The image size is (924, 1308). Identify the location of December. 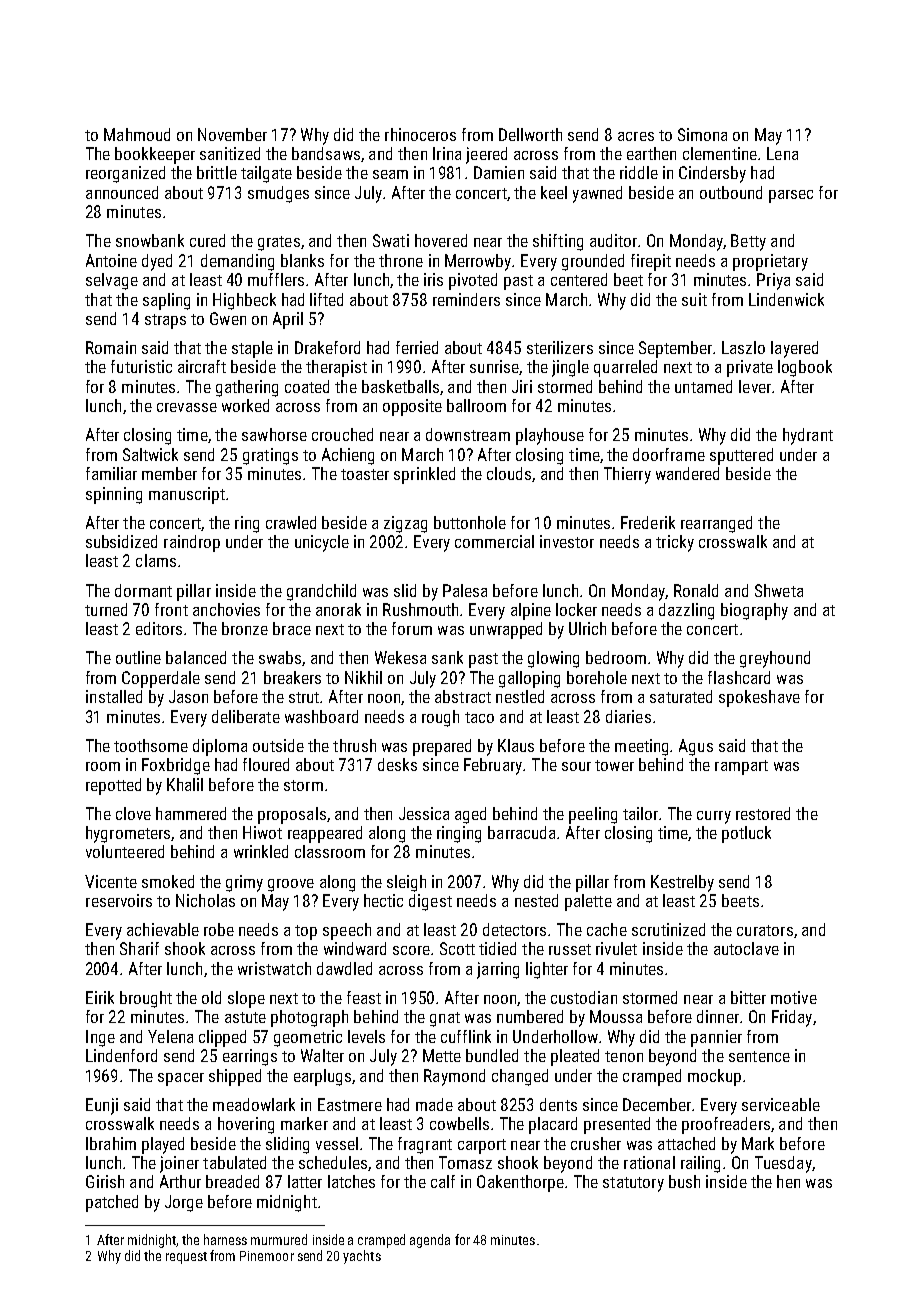
(657, 1104).
